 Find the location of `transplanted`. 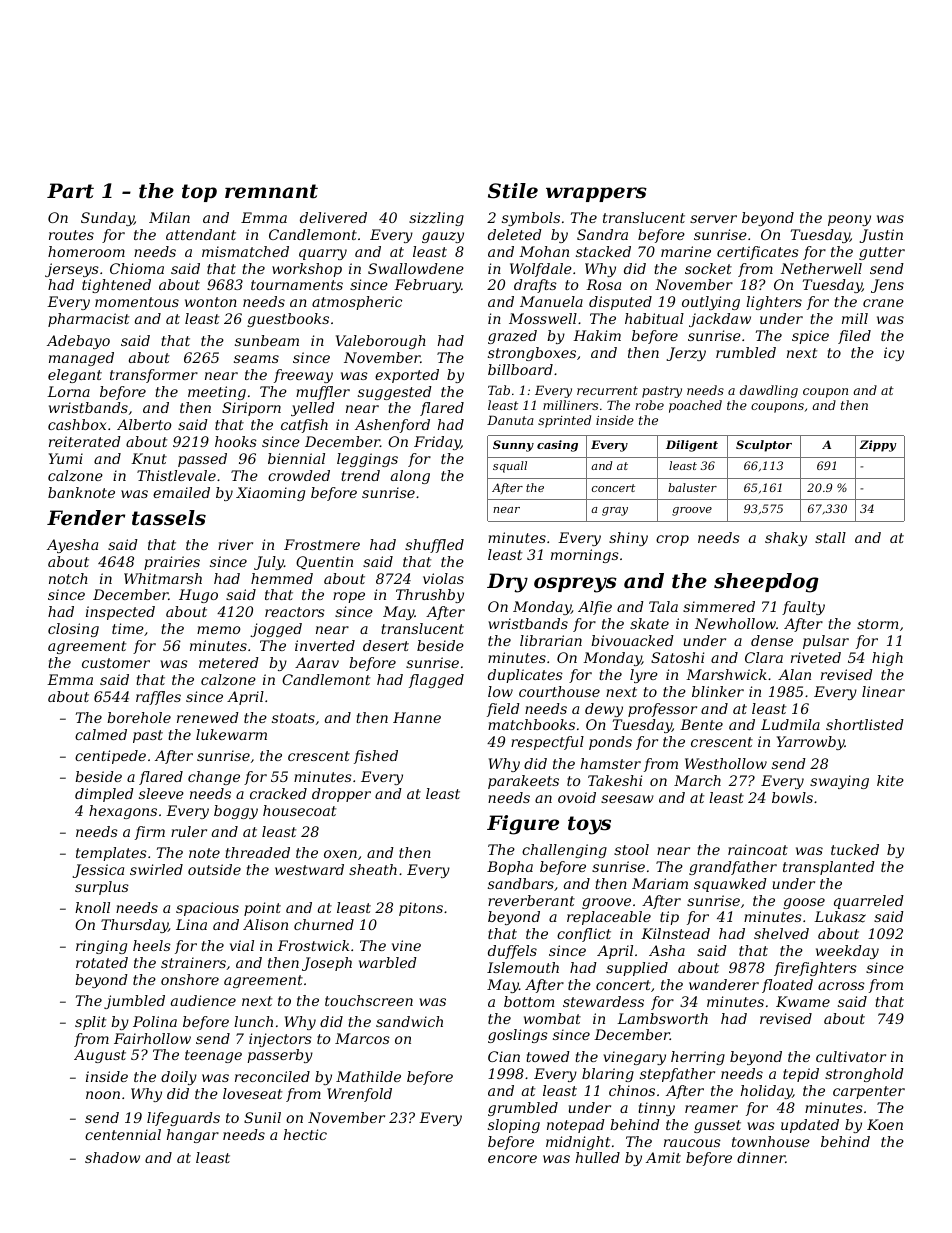

transplanted is located at coordinates (829, 868).
